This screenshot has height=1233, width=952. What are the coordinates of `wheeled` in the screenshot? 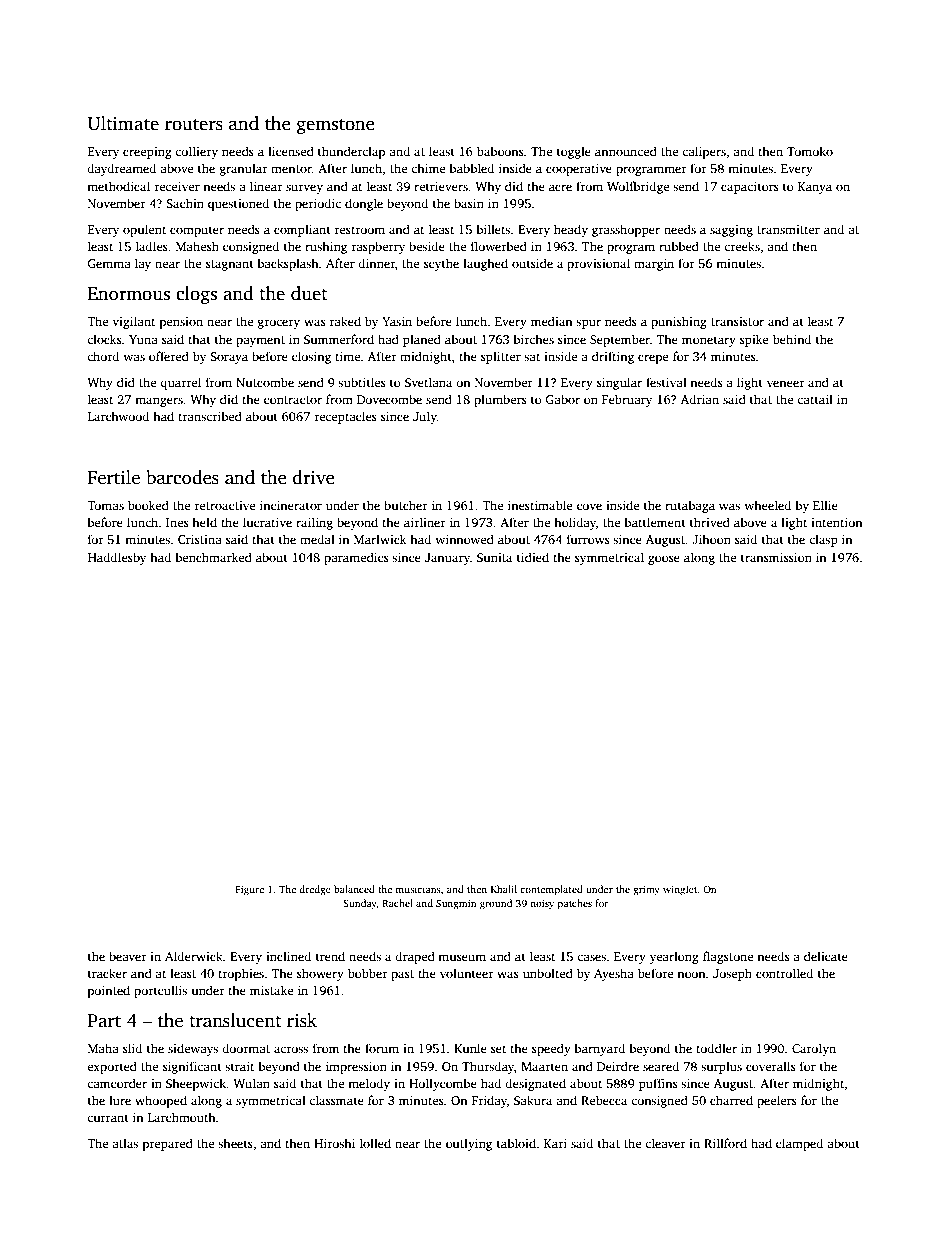 It's located at (767, 505).
